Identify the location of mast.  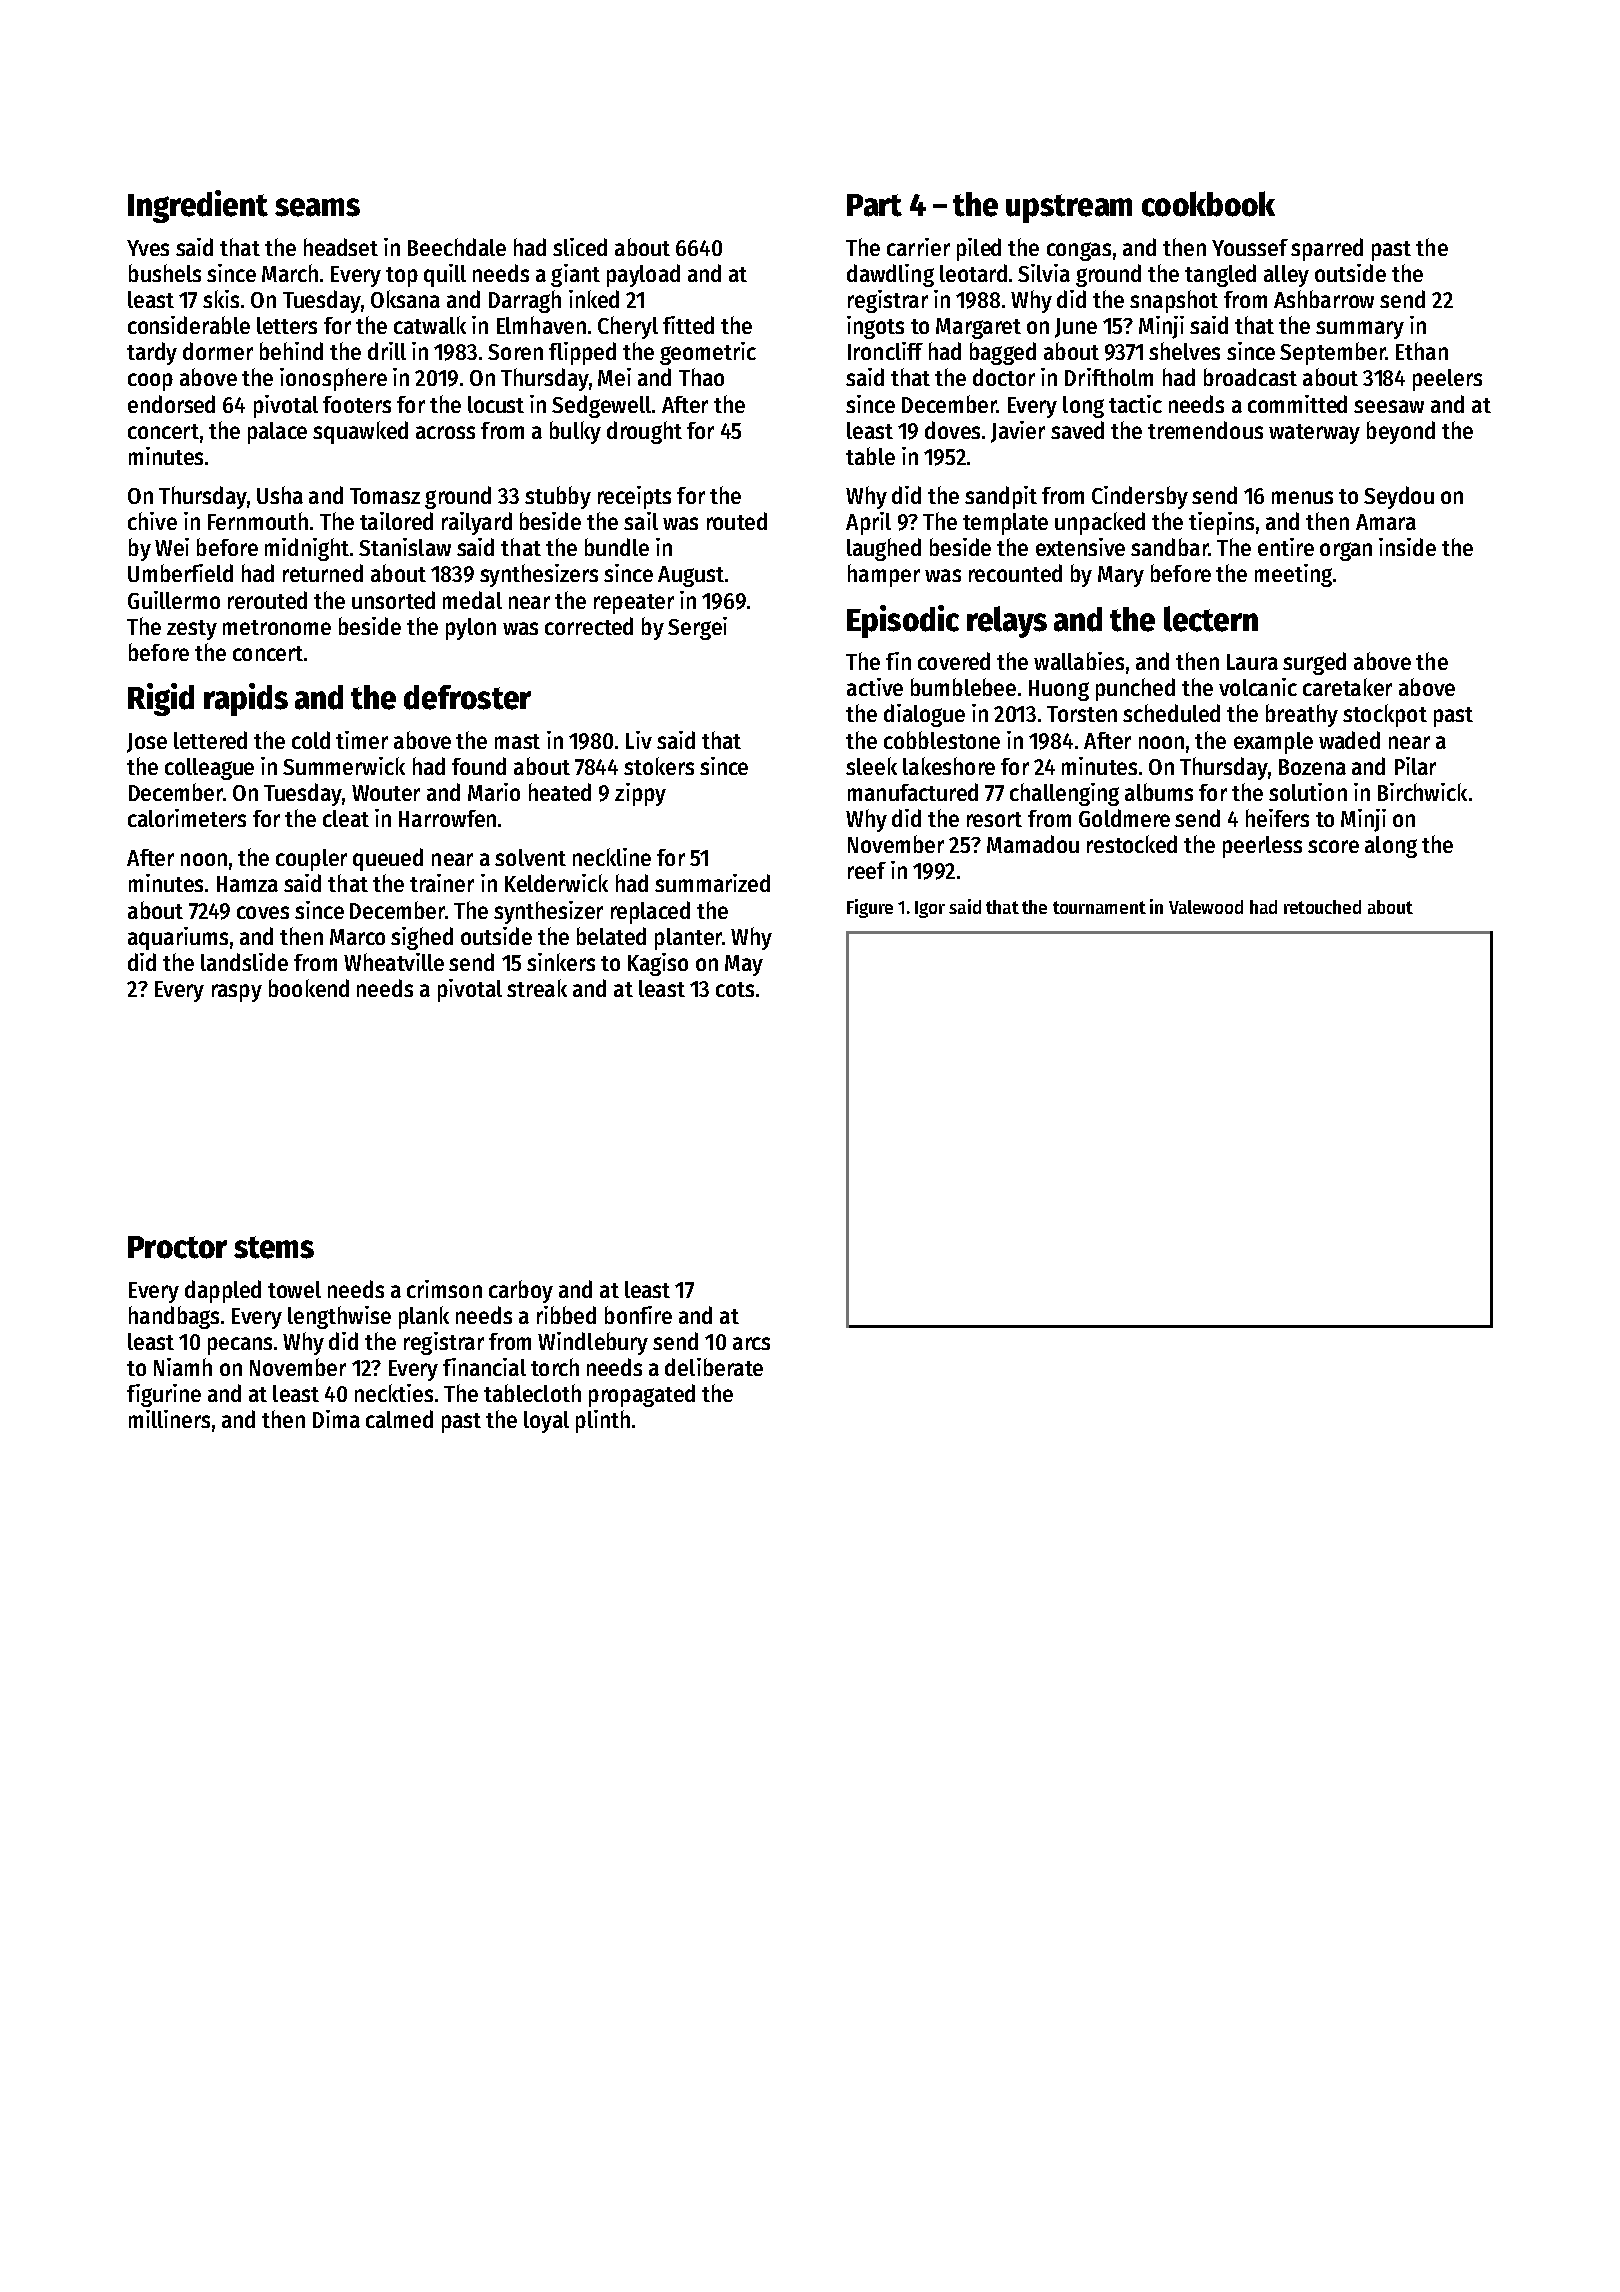
(517, 741).
